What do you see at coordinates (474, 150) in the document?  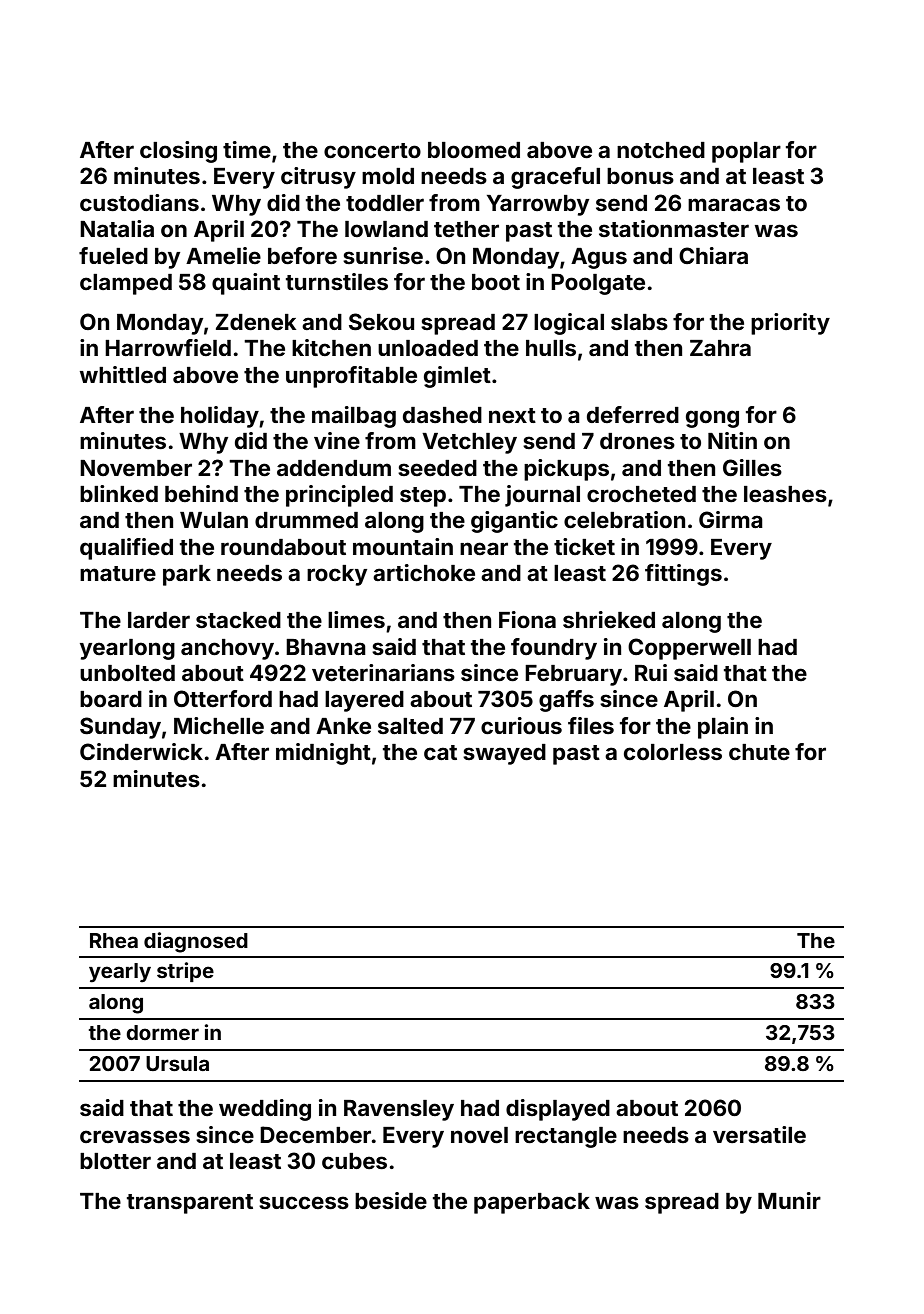 I see `bloomed` at bounding box center [474, 150].
